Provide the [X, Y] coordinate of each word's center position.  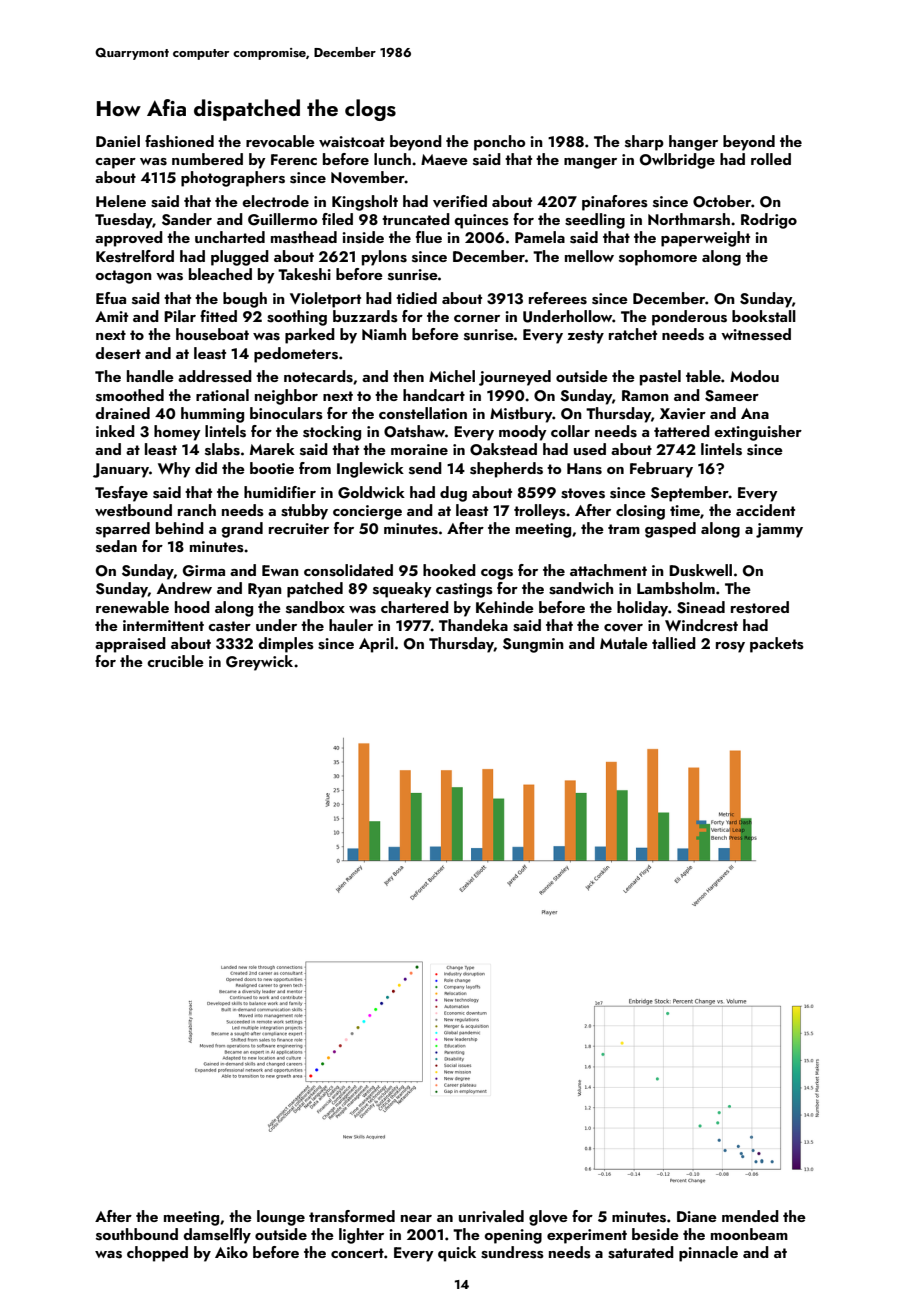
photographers [233, 179]
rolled [771, 159]
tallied [674, 643]
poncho [500, 143]
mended [750, 1216]
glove [548, 1218]
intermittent [163, 625]
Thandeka [473, 625]
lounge [281, 1218]
